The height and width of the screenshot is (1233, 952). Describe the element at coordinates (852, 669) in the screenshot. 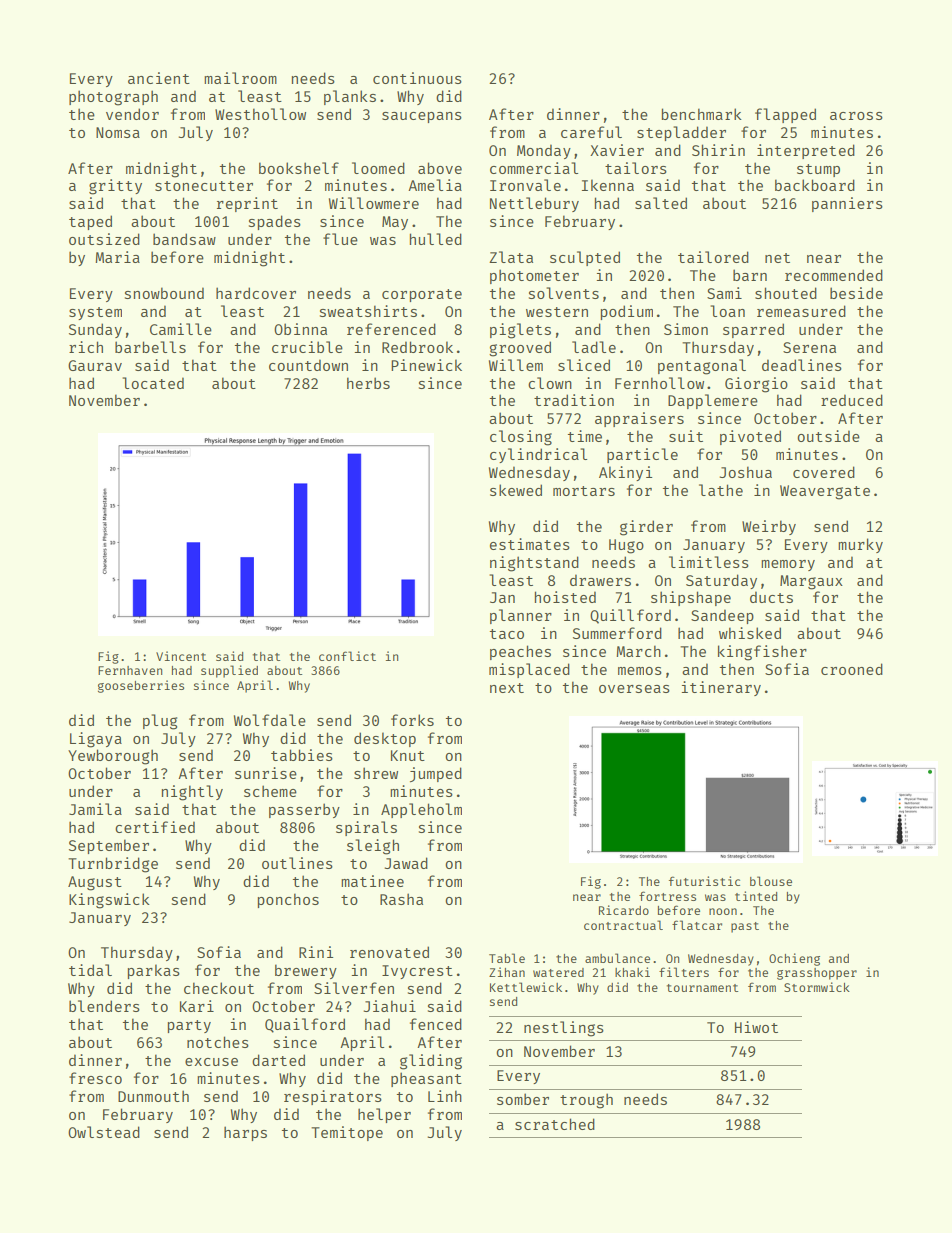

I see `crooned` at that location.
